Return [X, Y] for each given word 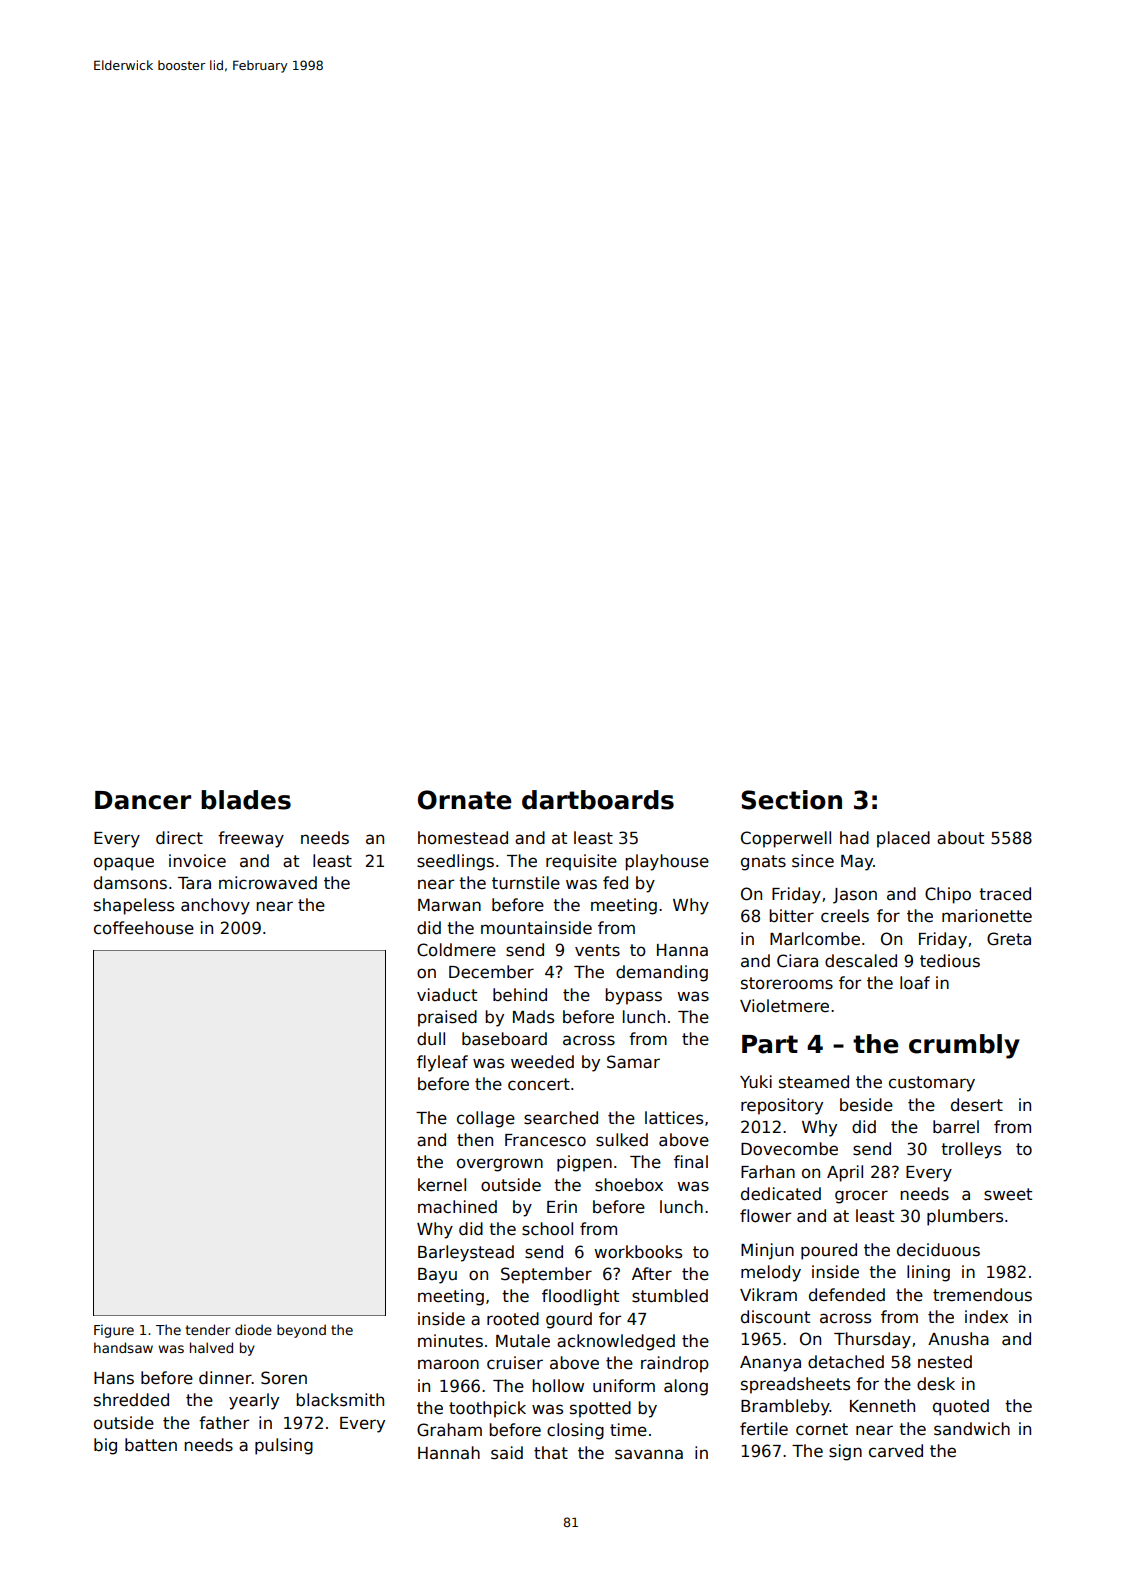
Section [791, 800]
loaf [915, 983]
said [507, 1453]
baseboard [504, 1039]
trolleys [971, 1150]
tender [208, 1329]
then [475, 1140]
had [854, 838]
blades [246, 800]
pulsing [284, 1446]
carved [896, 1451]
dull [431, 1039]
